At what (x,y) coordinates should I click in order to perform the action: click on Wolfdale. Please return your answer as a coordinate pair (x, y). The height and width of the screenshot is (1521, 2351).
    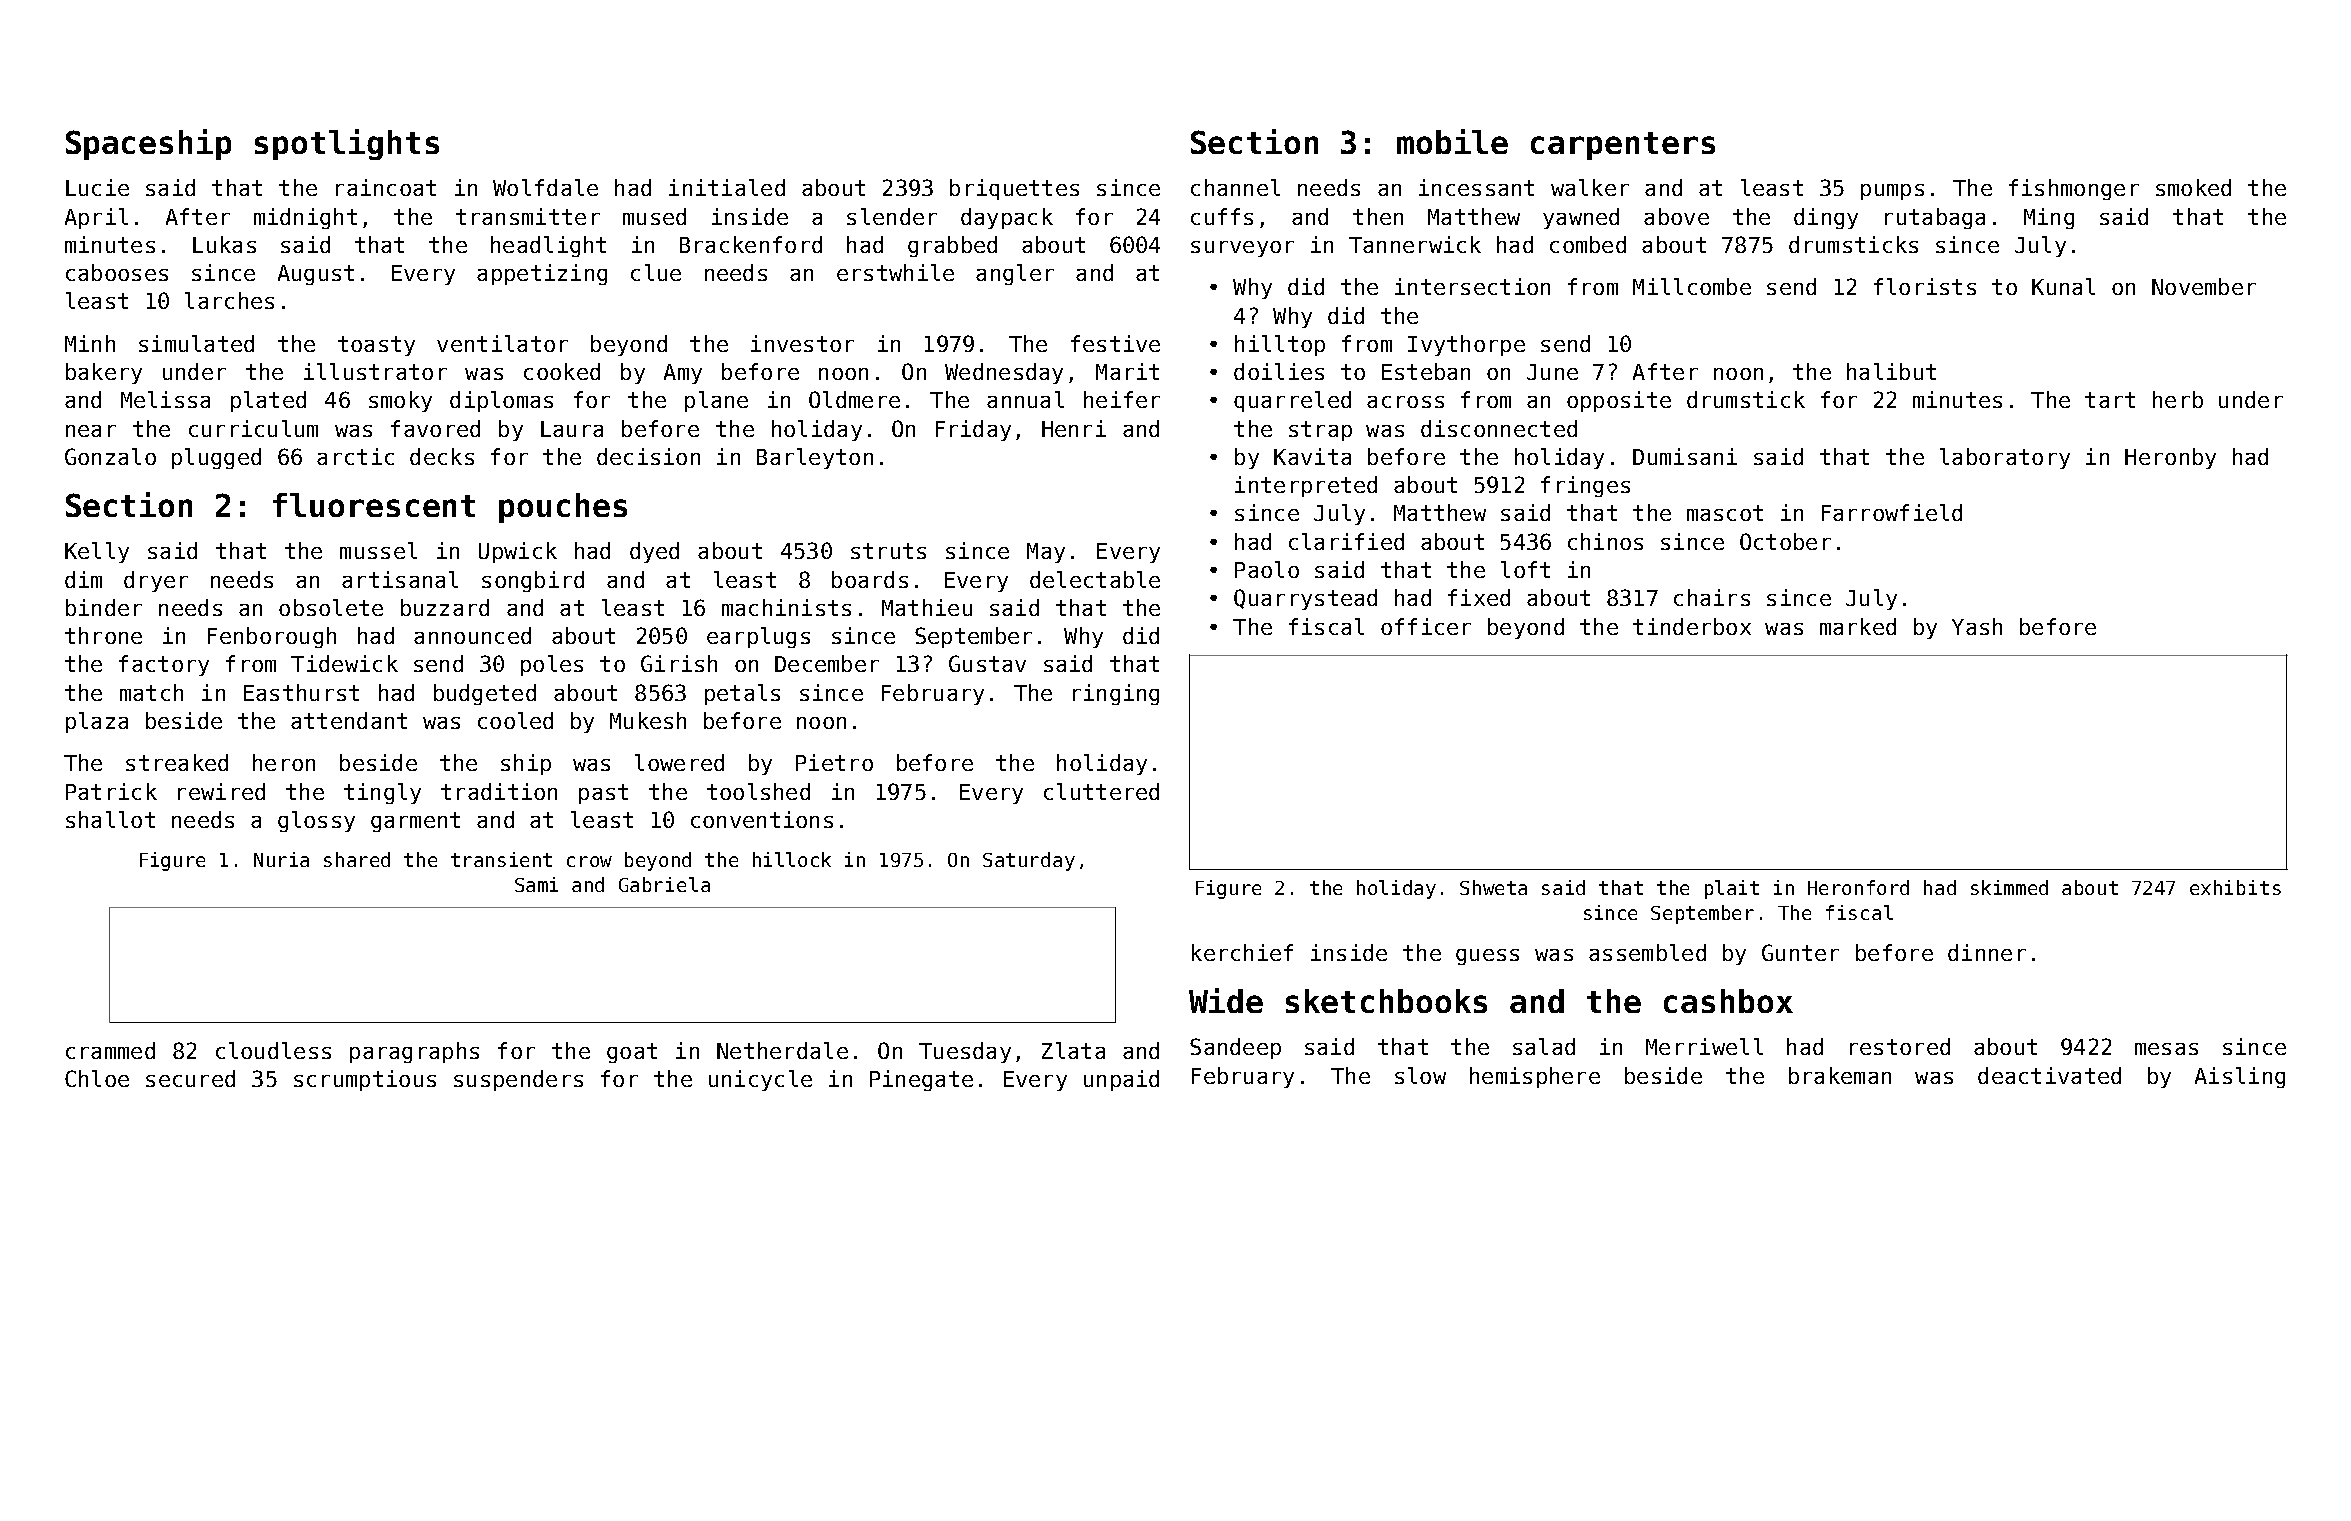
    Looking at the image, I should click on (545, 187).
